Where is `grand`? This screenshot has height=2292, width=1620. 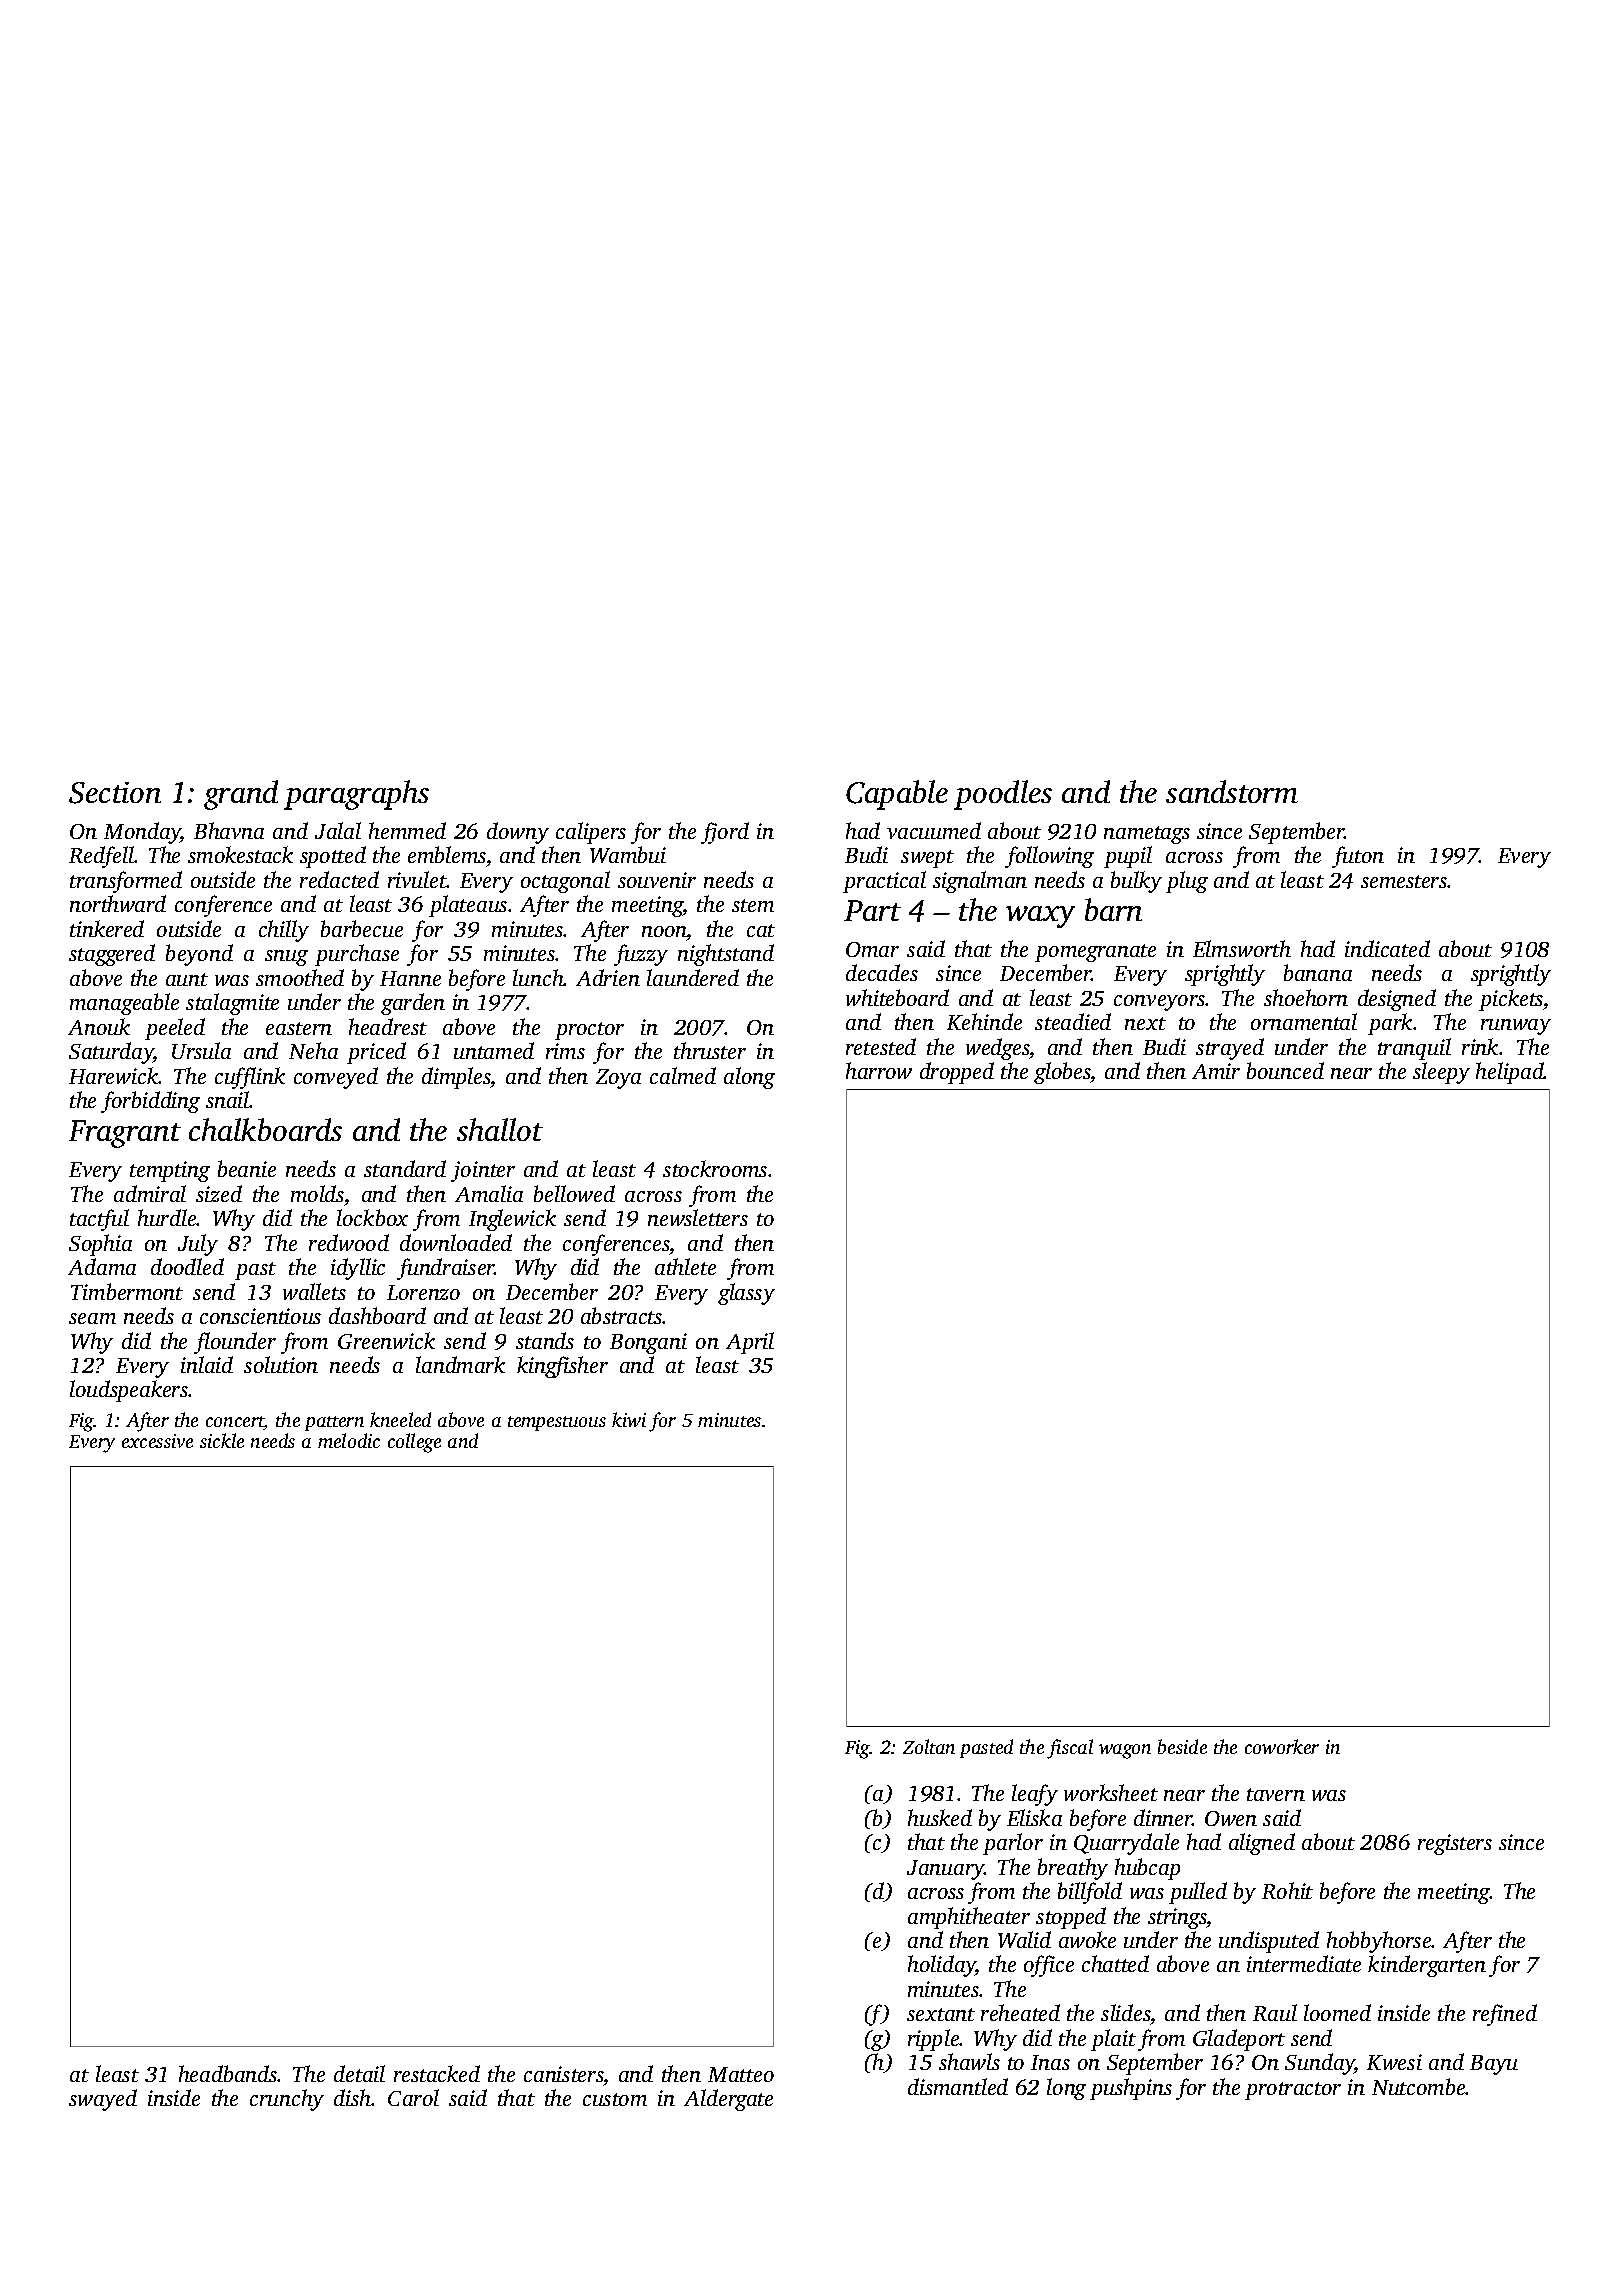 grand is located at coordinates (241, 795).
